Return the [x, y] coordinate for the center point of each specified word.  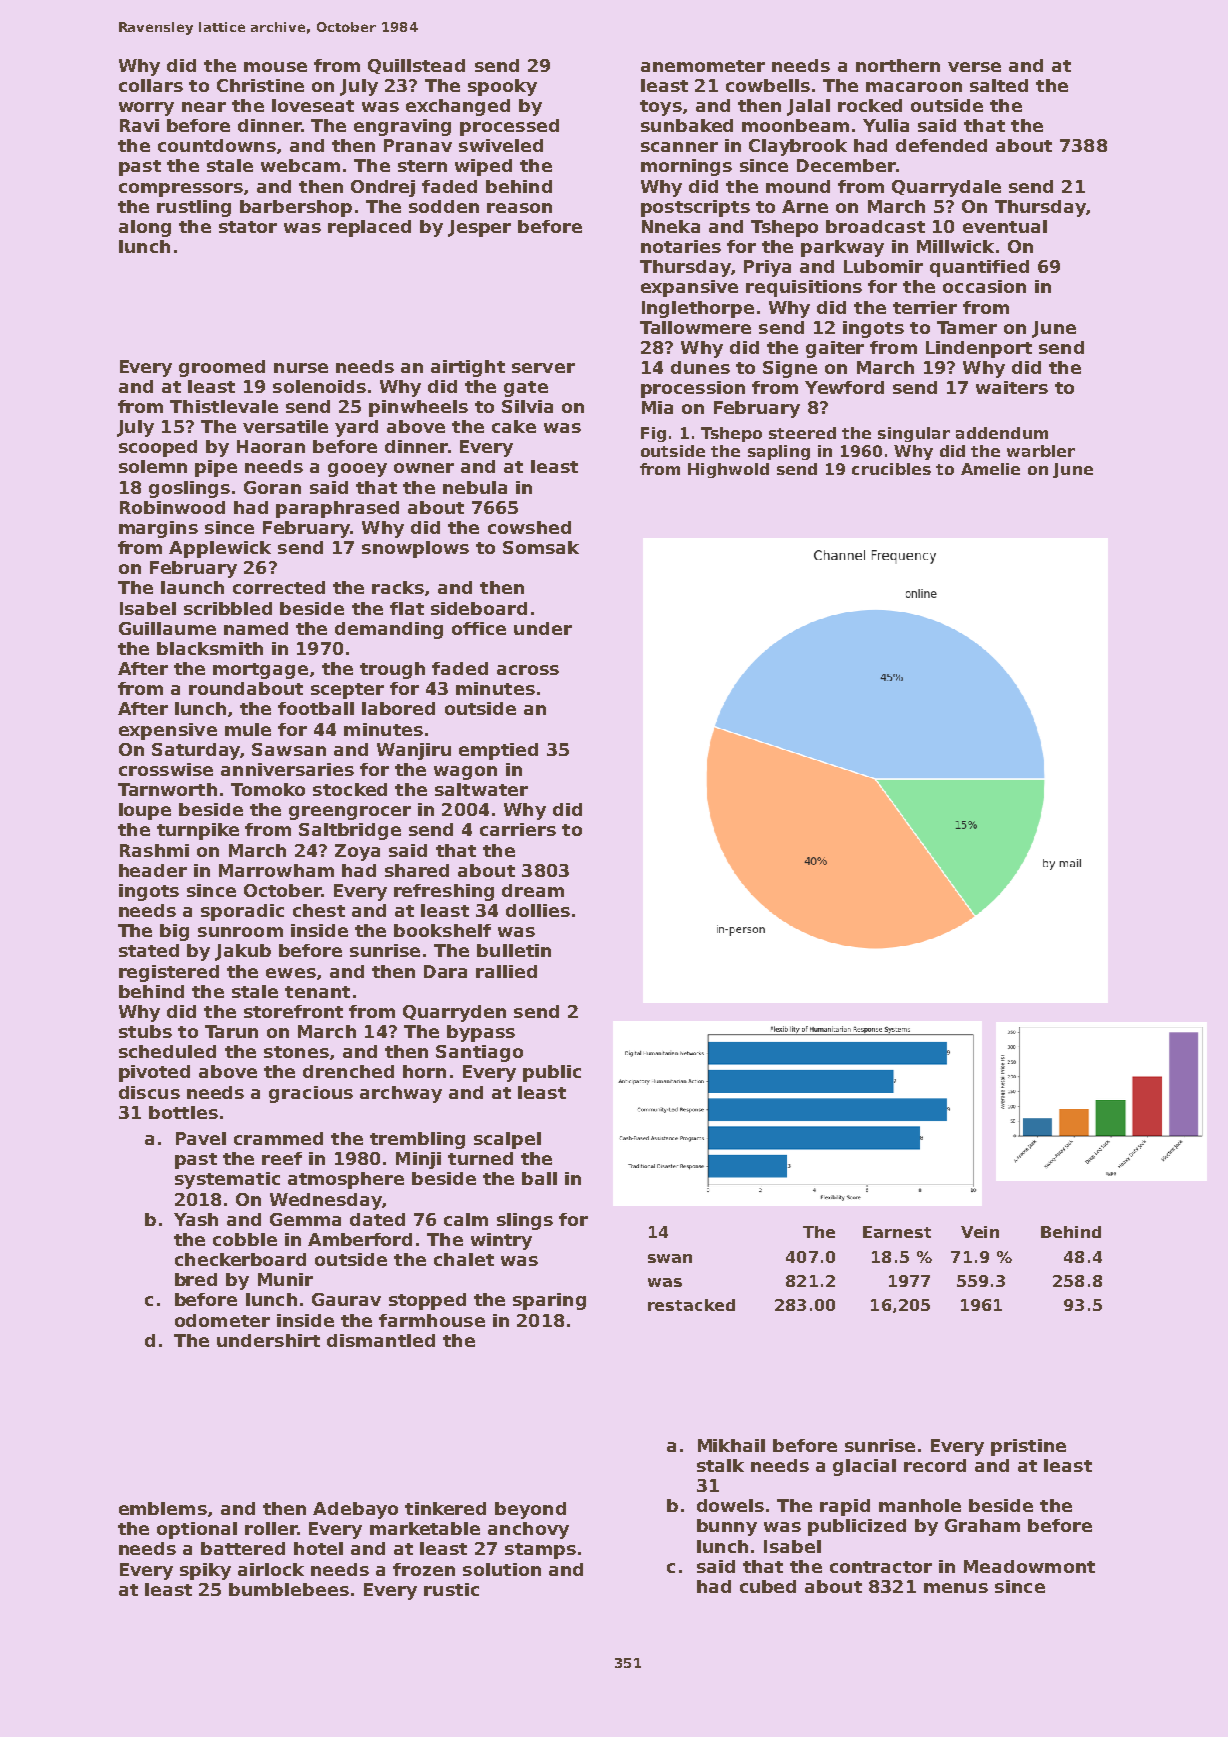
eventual [1005, 226]
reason [519, 208]
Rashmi [154, 850]
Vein [980, 1232]
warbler [1041, 451]
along [145, 228]
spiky [205, 1571]
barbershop [296, 208]
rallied [506, 971]
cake [514, 426]
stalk [720, 1465]
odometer [222, 1320]
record [935, 1465]
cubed [768, 1586]
